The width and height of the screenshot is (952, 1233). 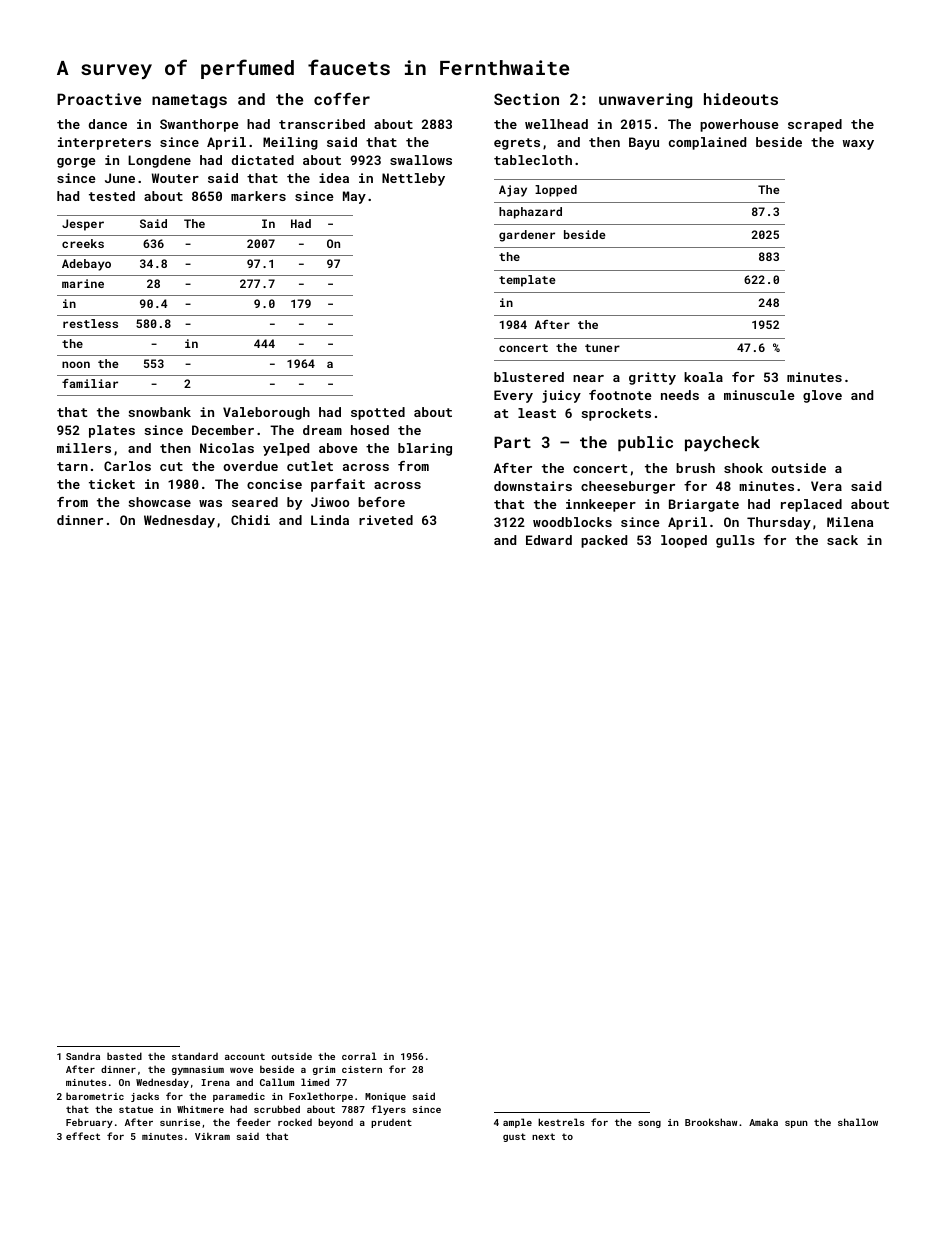 I want to click on showcase, so click(x=160, y=502).
